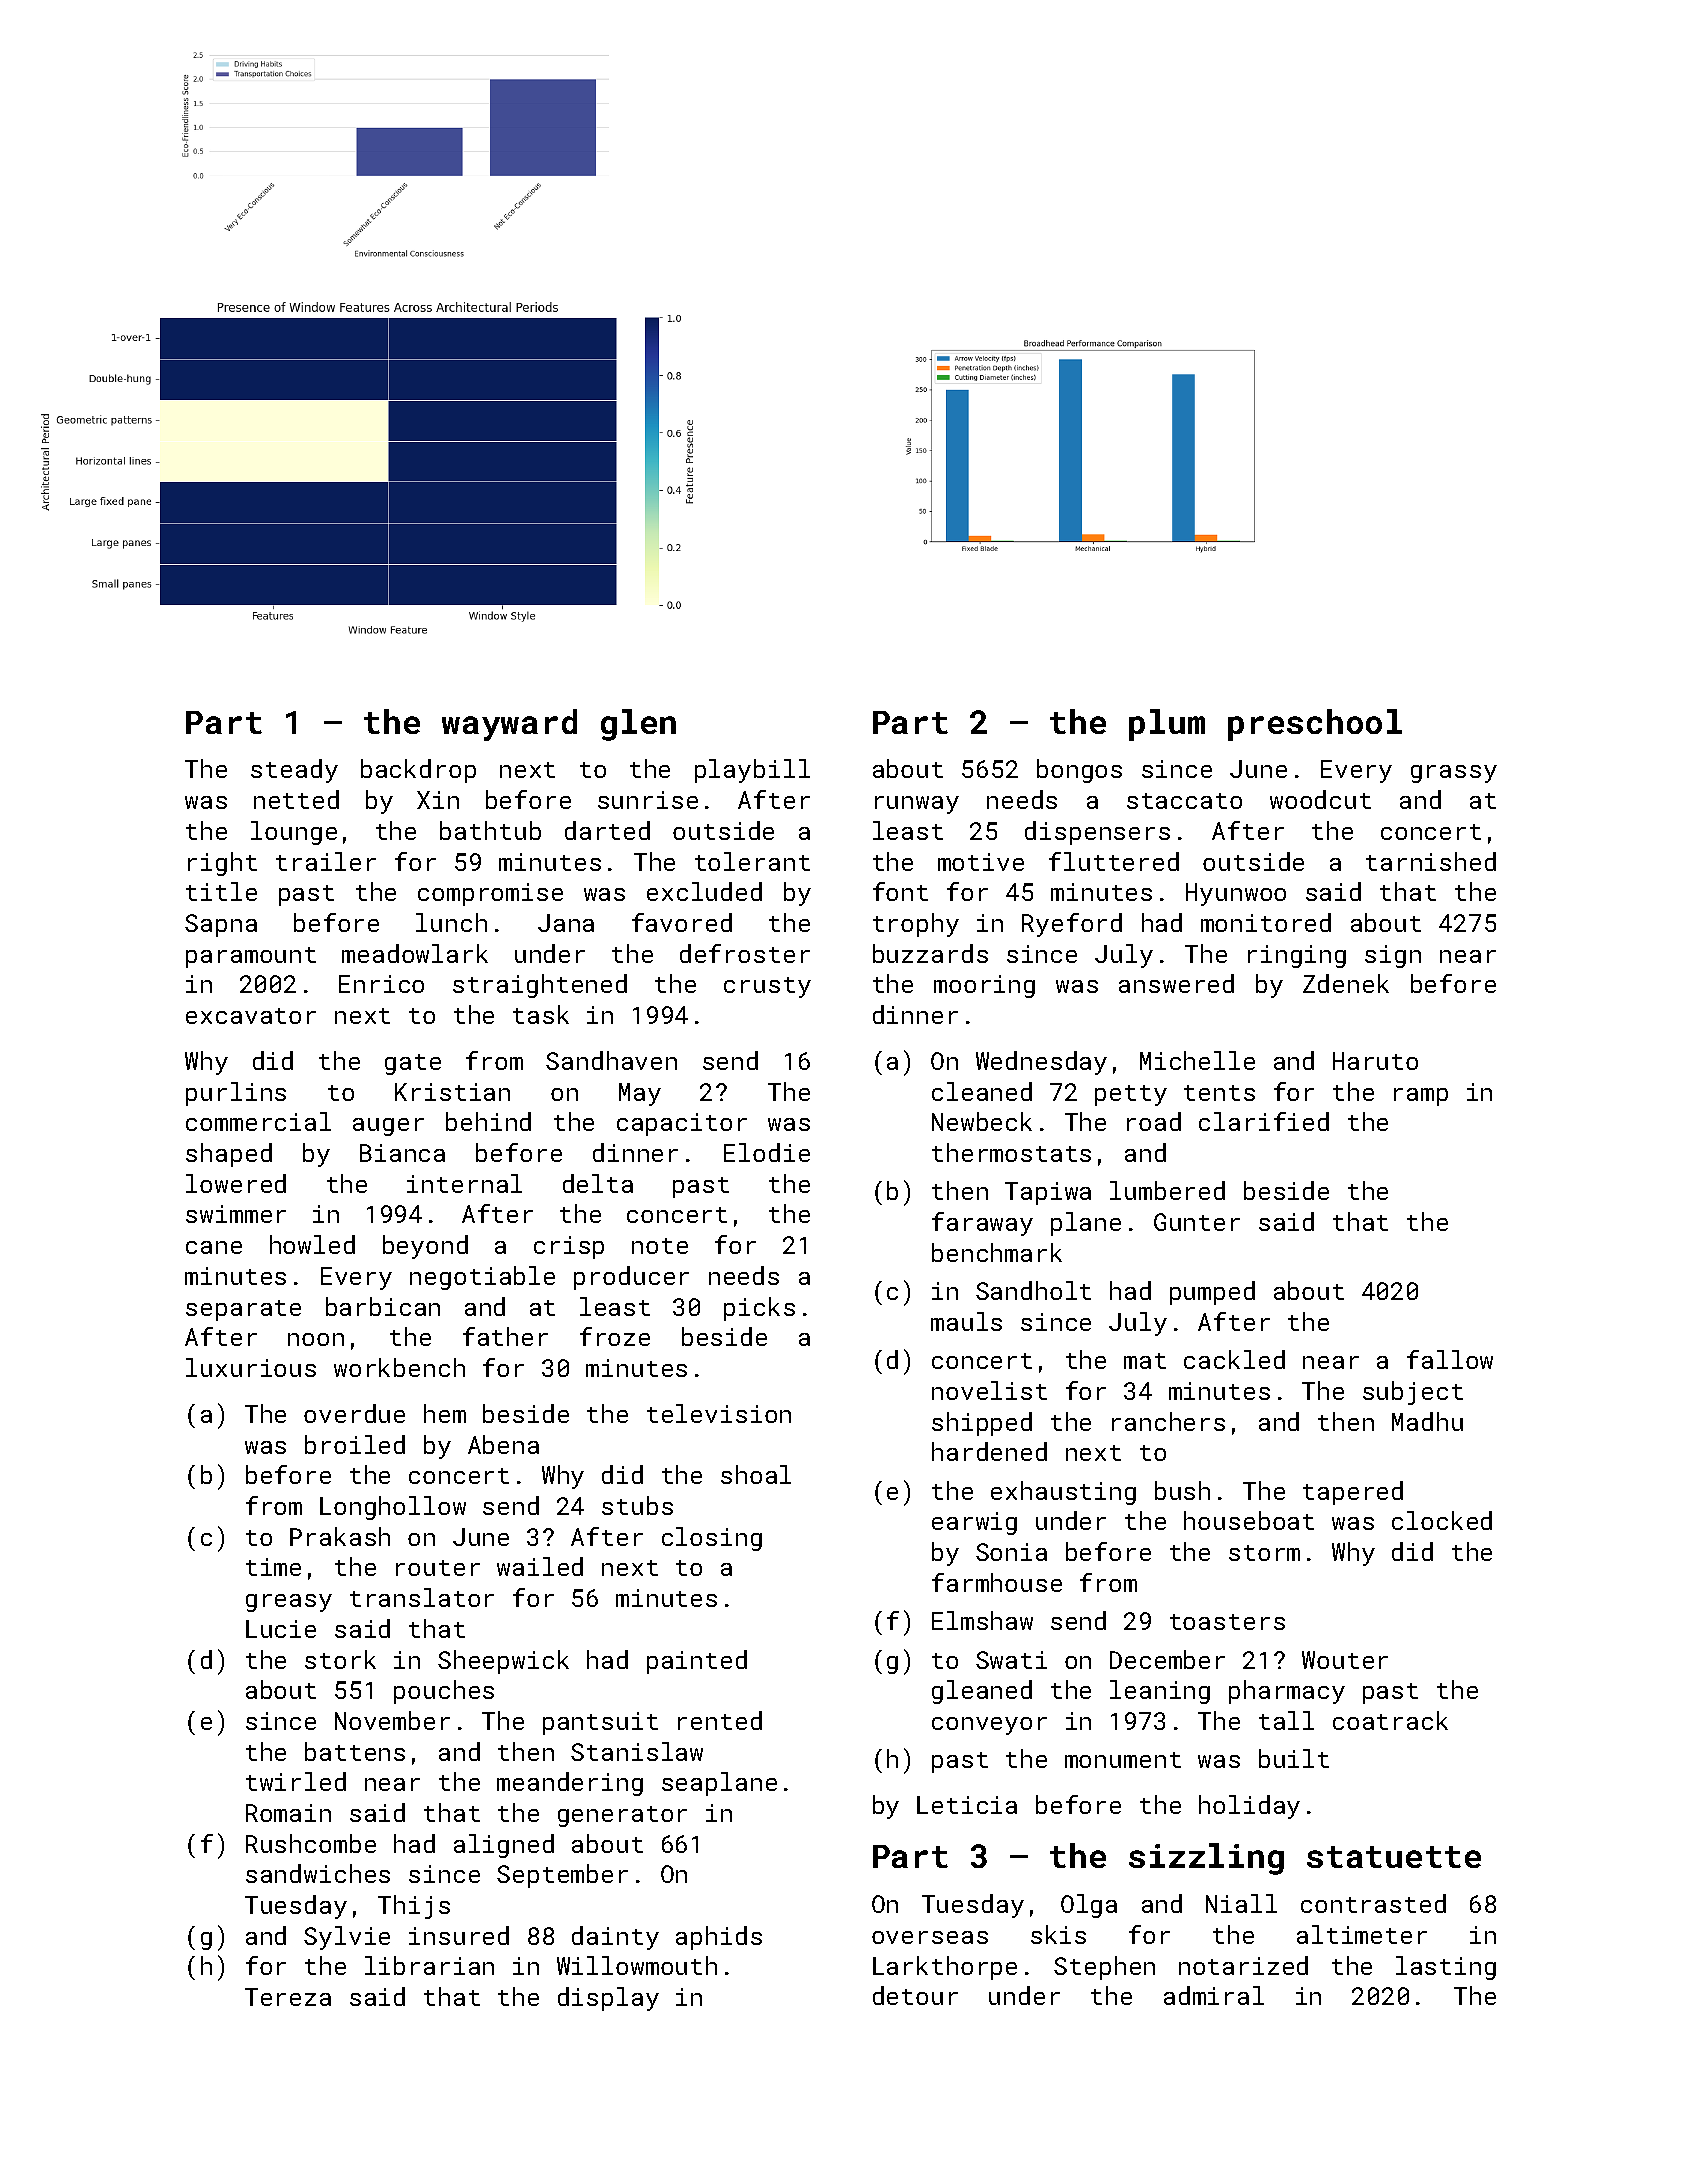  What do you see at coordinates (984, 986) in the screenshot?
I see `mooring` at bounding box center [984, 986].
